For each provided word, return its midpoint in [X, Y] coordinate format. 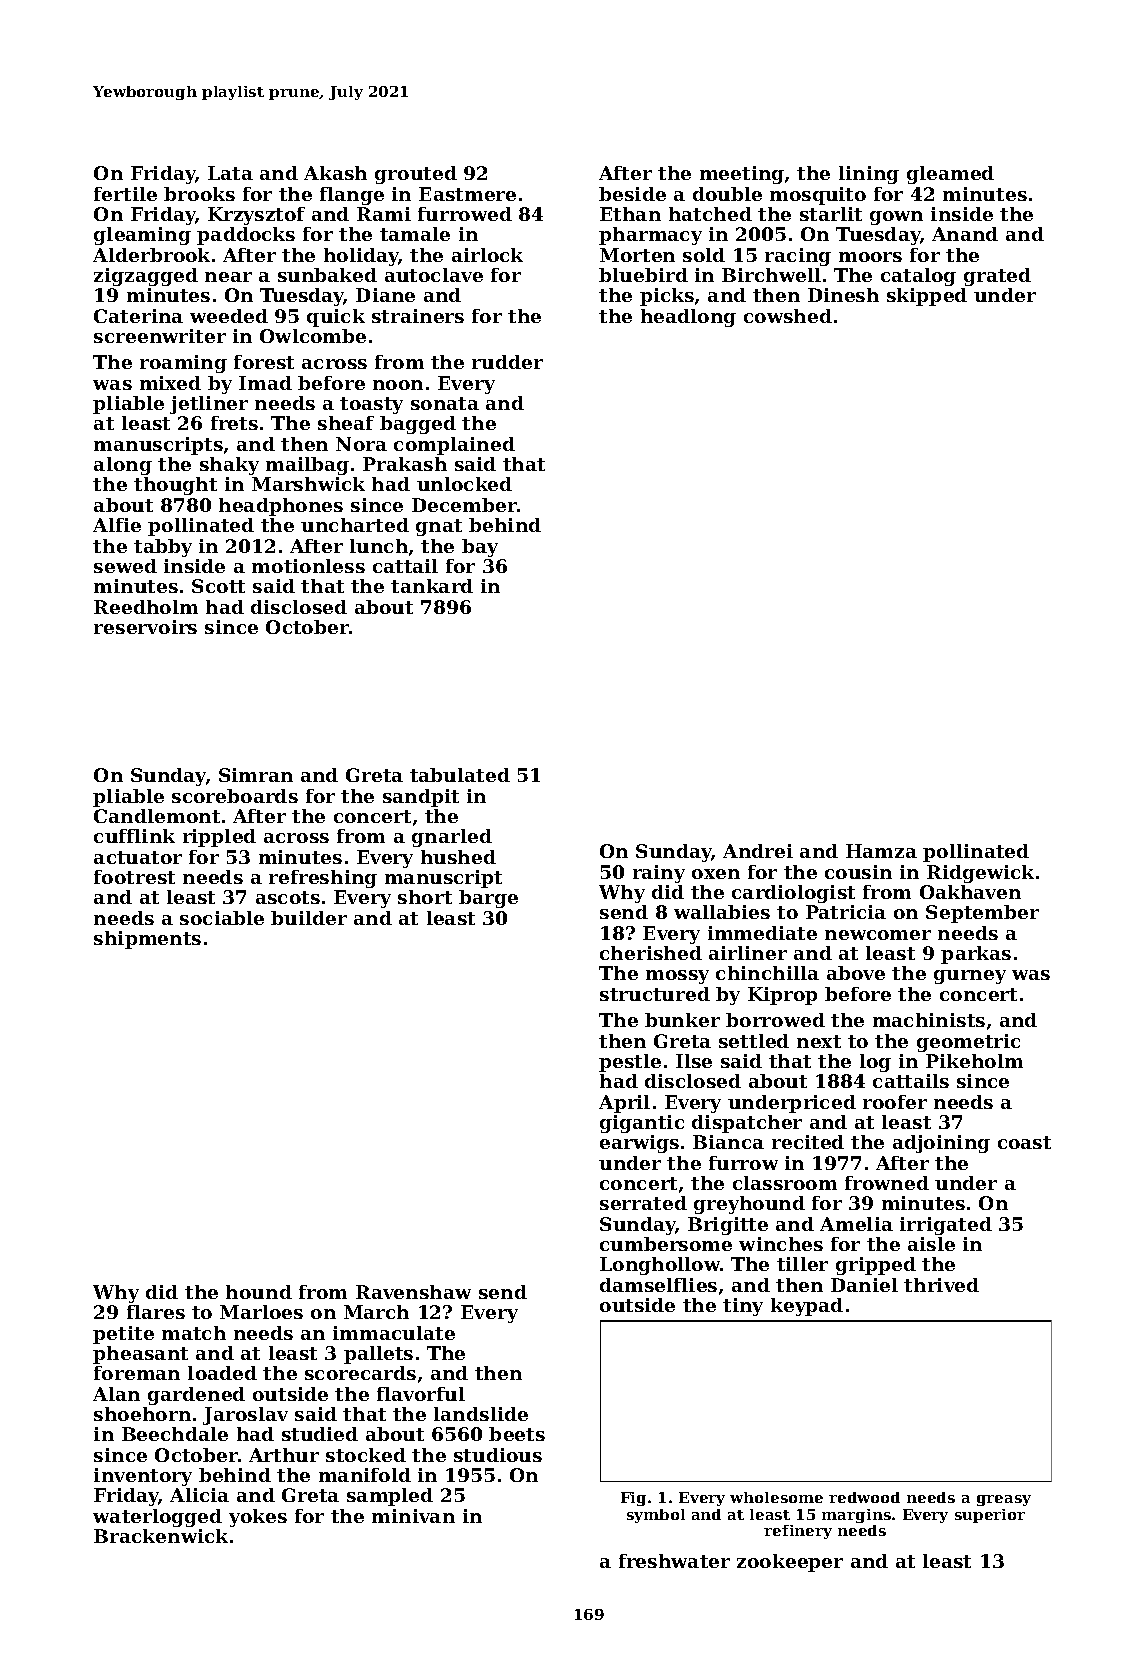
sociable [222, 918]
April [624, 1104]
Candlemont [157, 816]
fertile [125, 194]
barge [488, 899]
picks [667, 297]
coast [1024, 1142]
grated [997, 277]
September [982, 914]
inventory [143, 1477]
